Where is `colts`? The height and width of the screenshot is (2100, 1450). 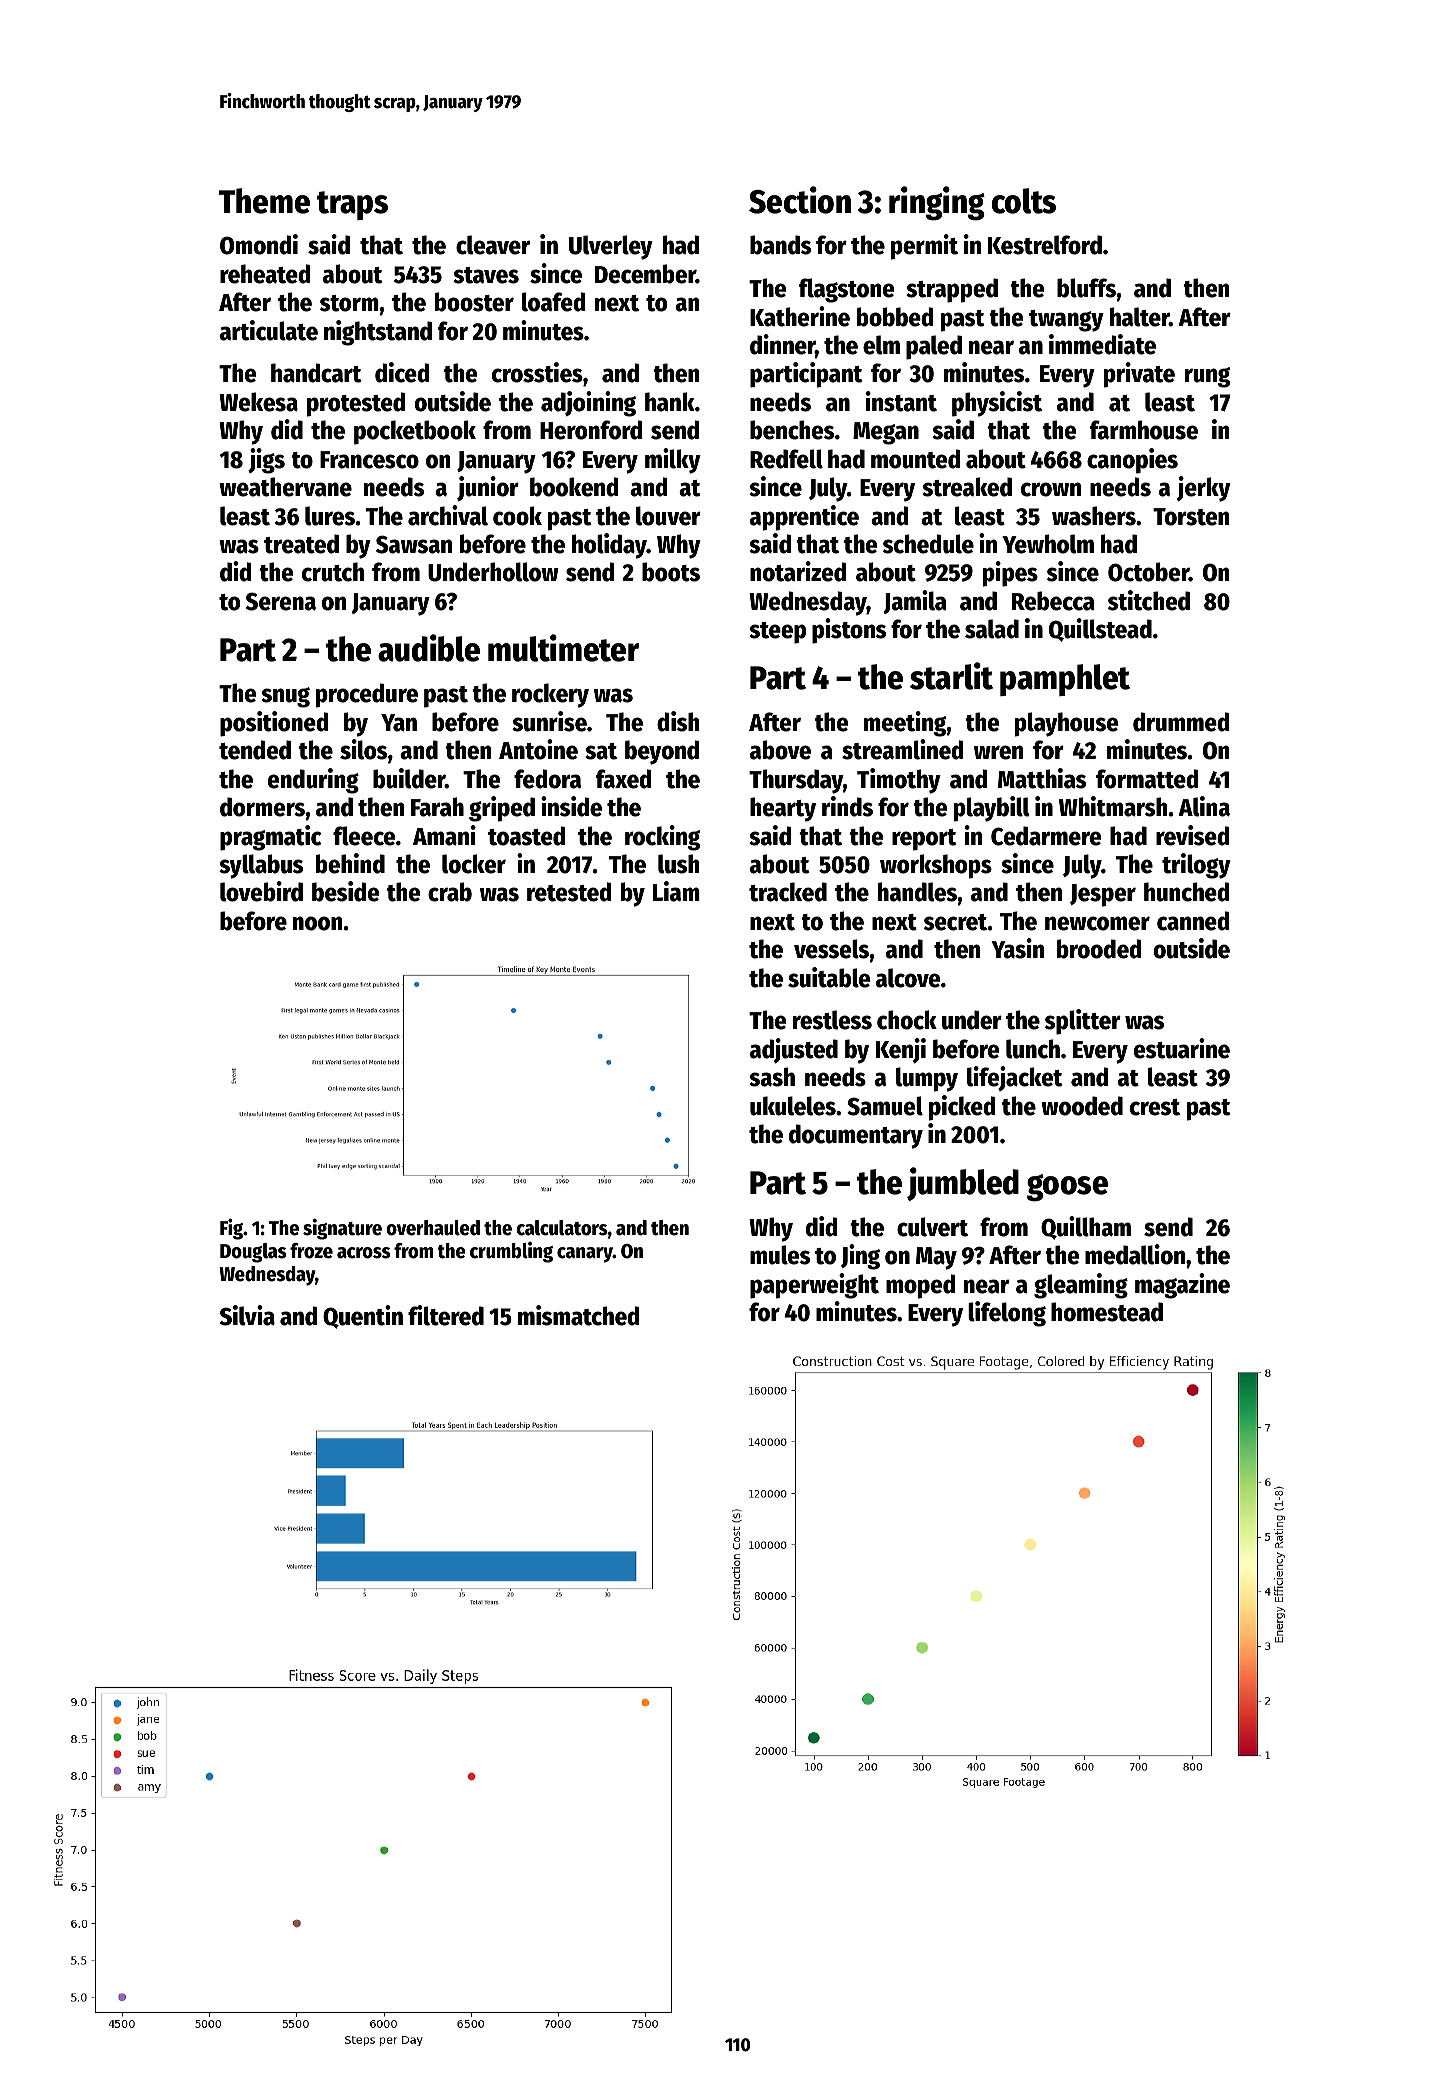 colts is located at coordinates (1023, 201).
